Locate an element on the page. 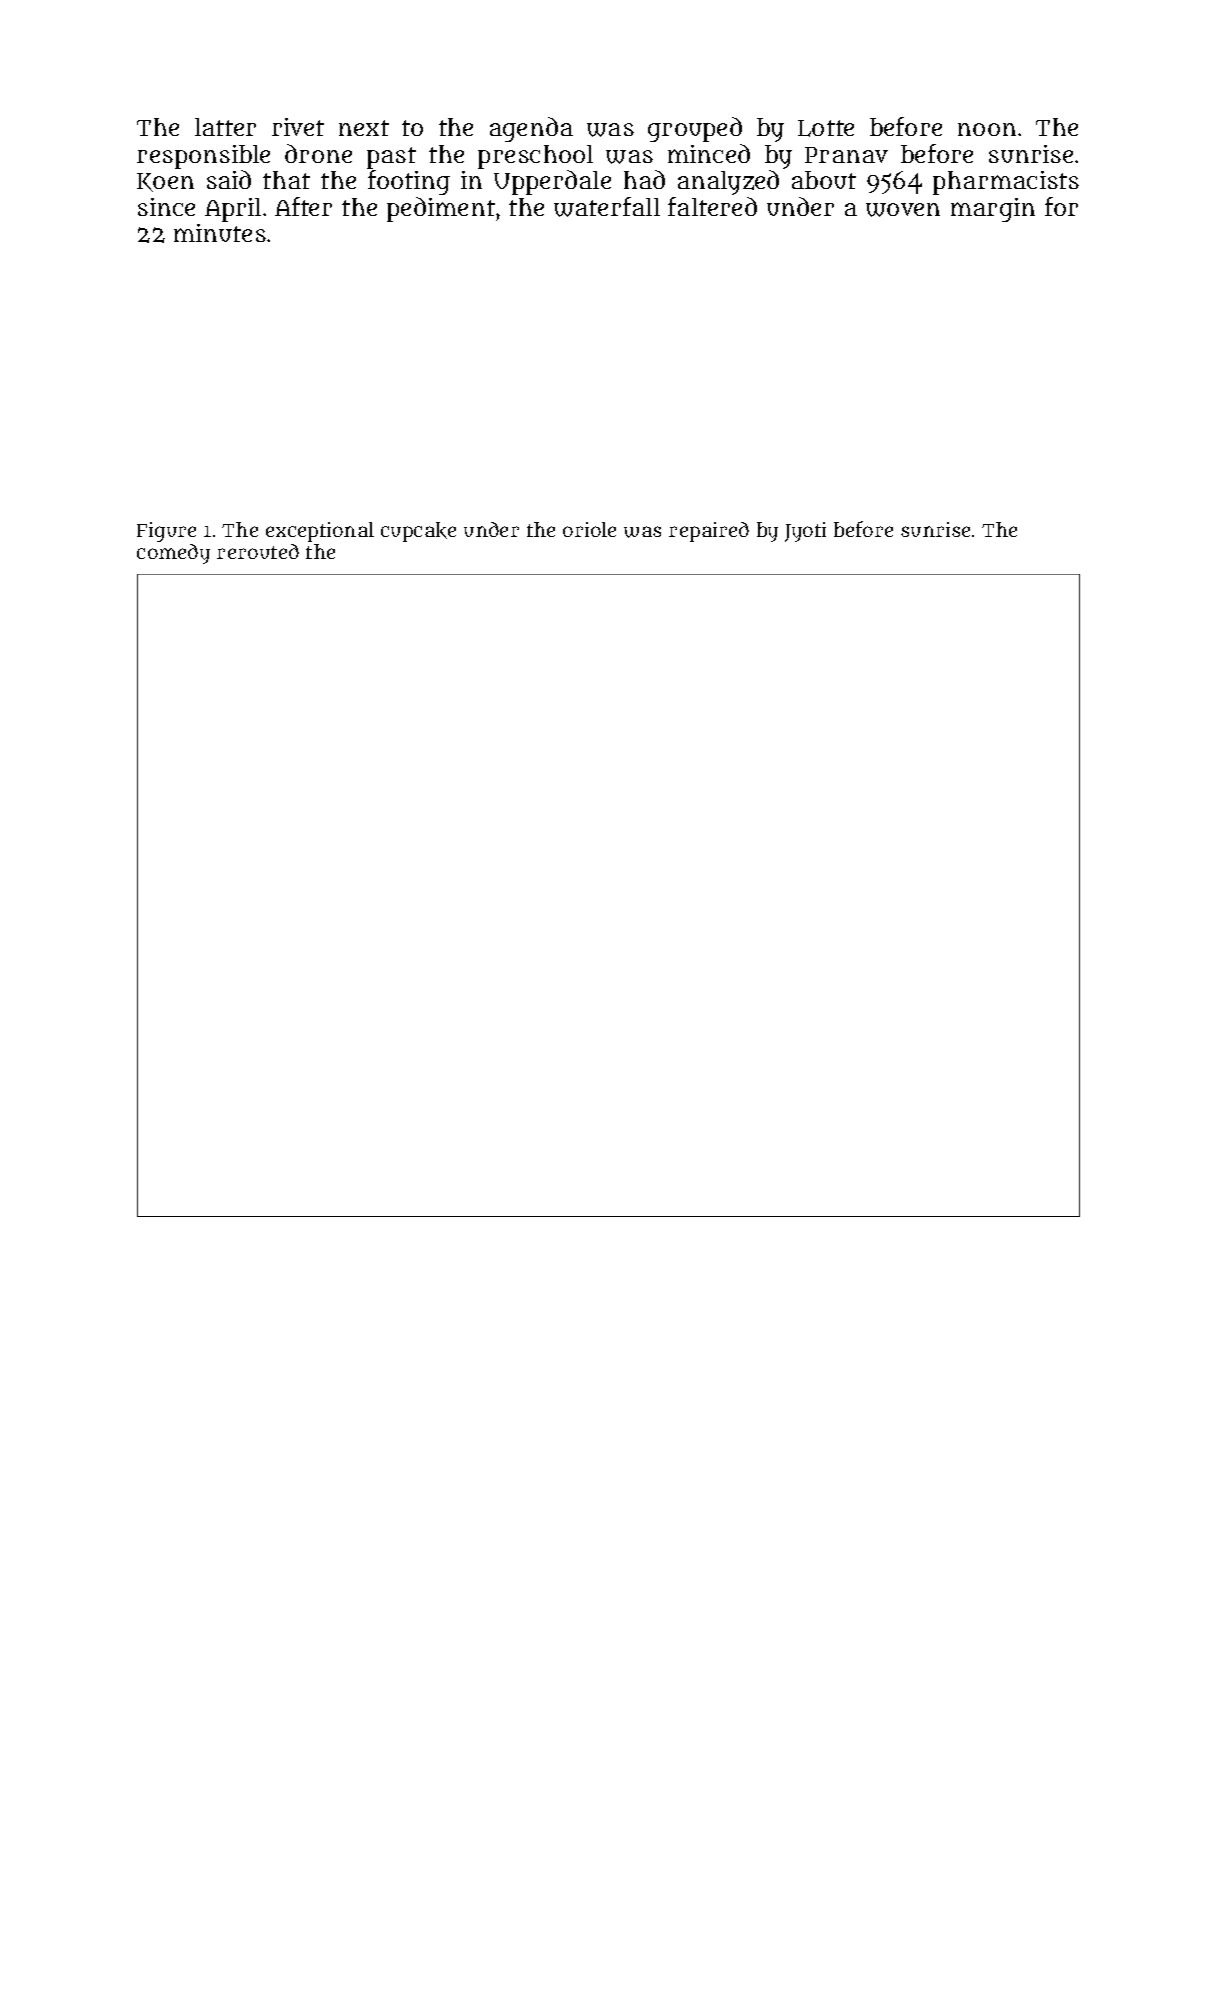 This document has width=1217, height=2005. cupcake is located at coordinates (418, 532).
